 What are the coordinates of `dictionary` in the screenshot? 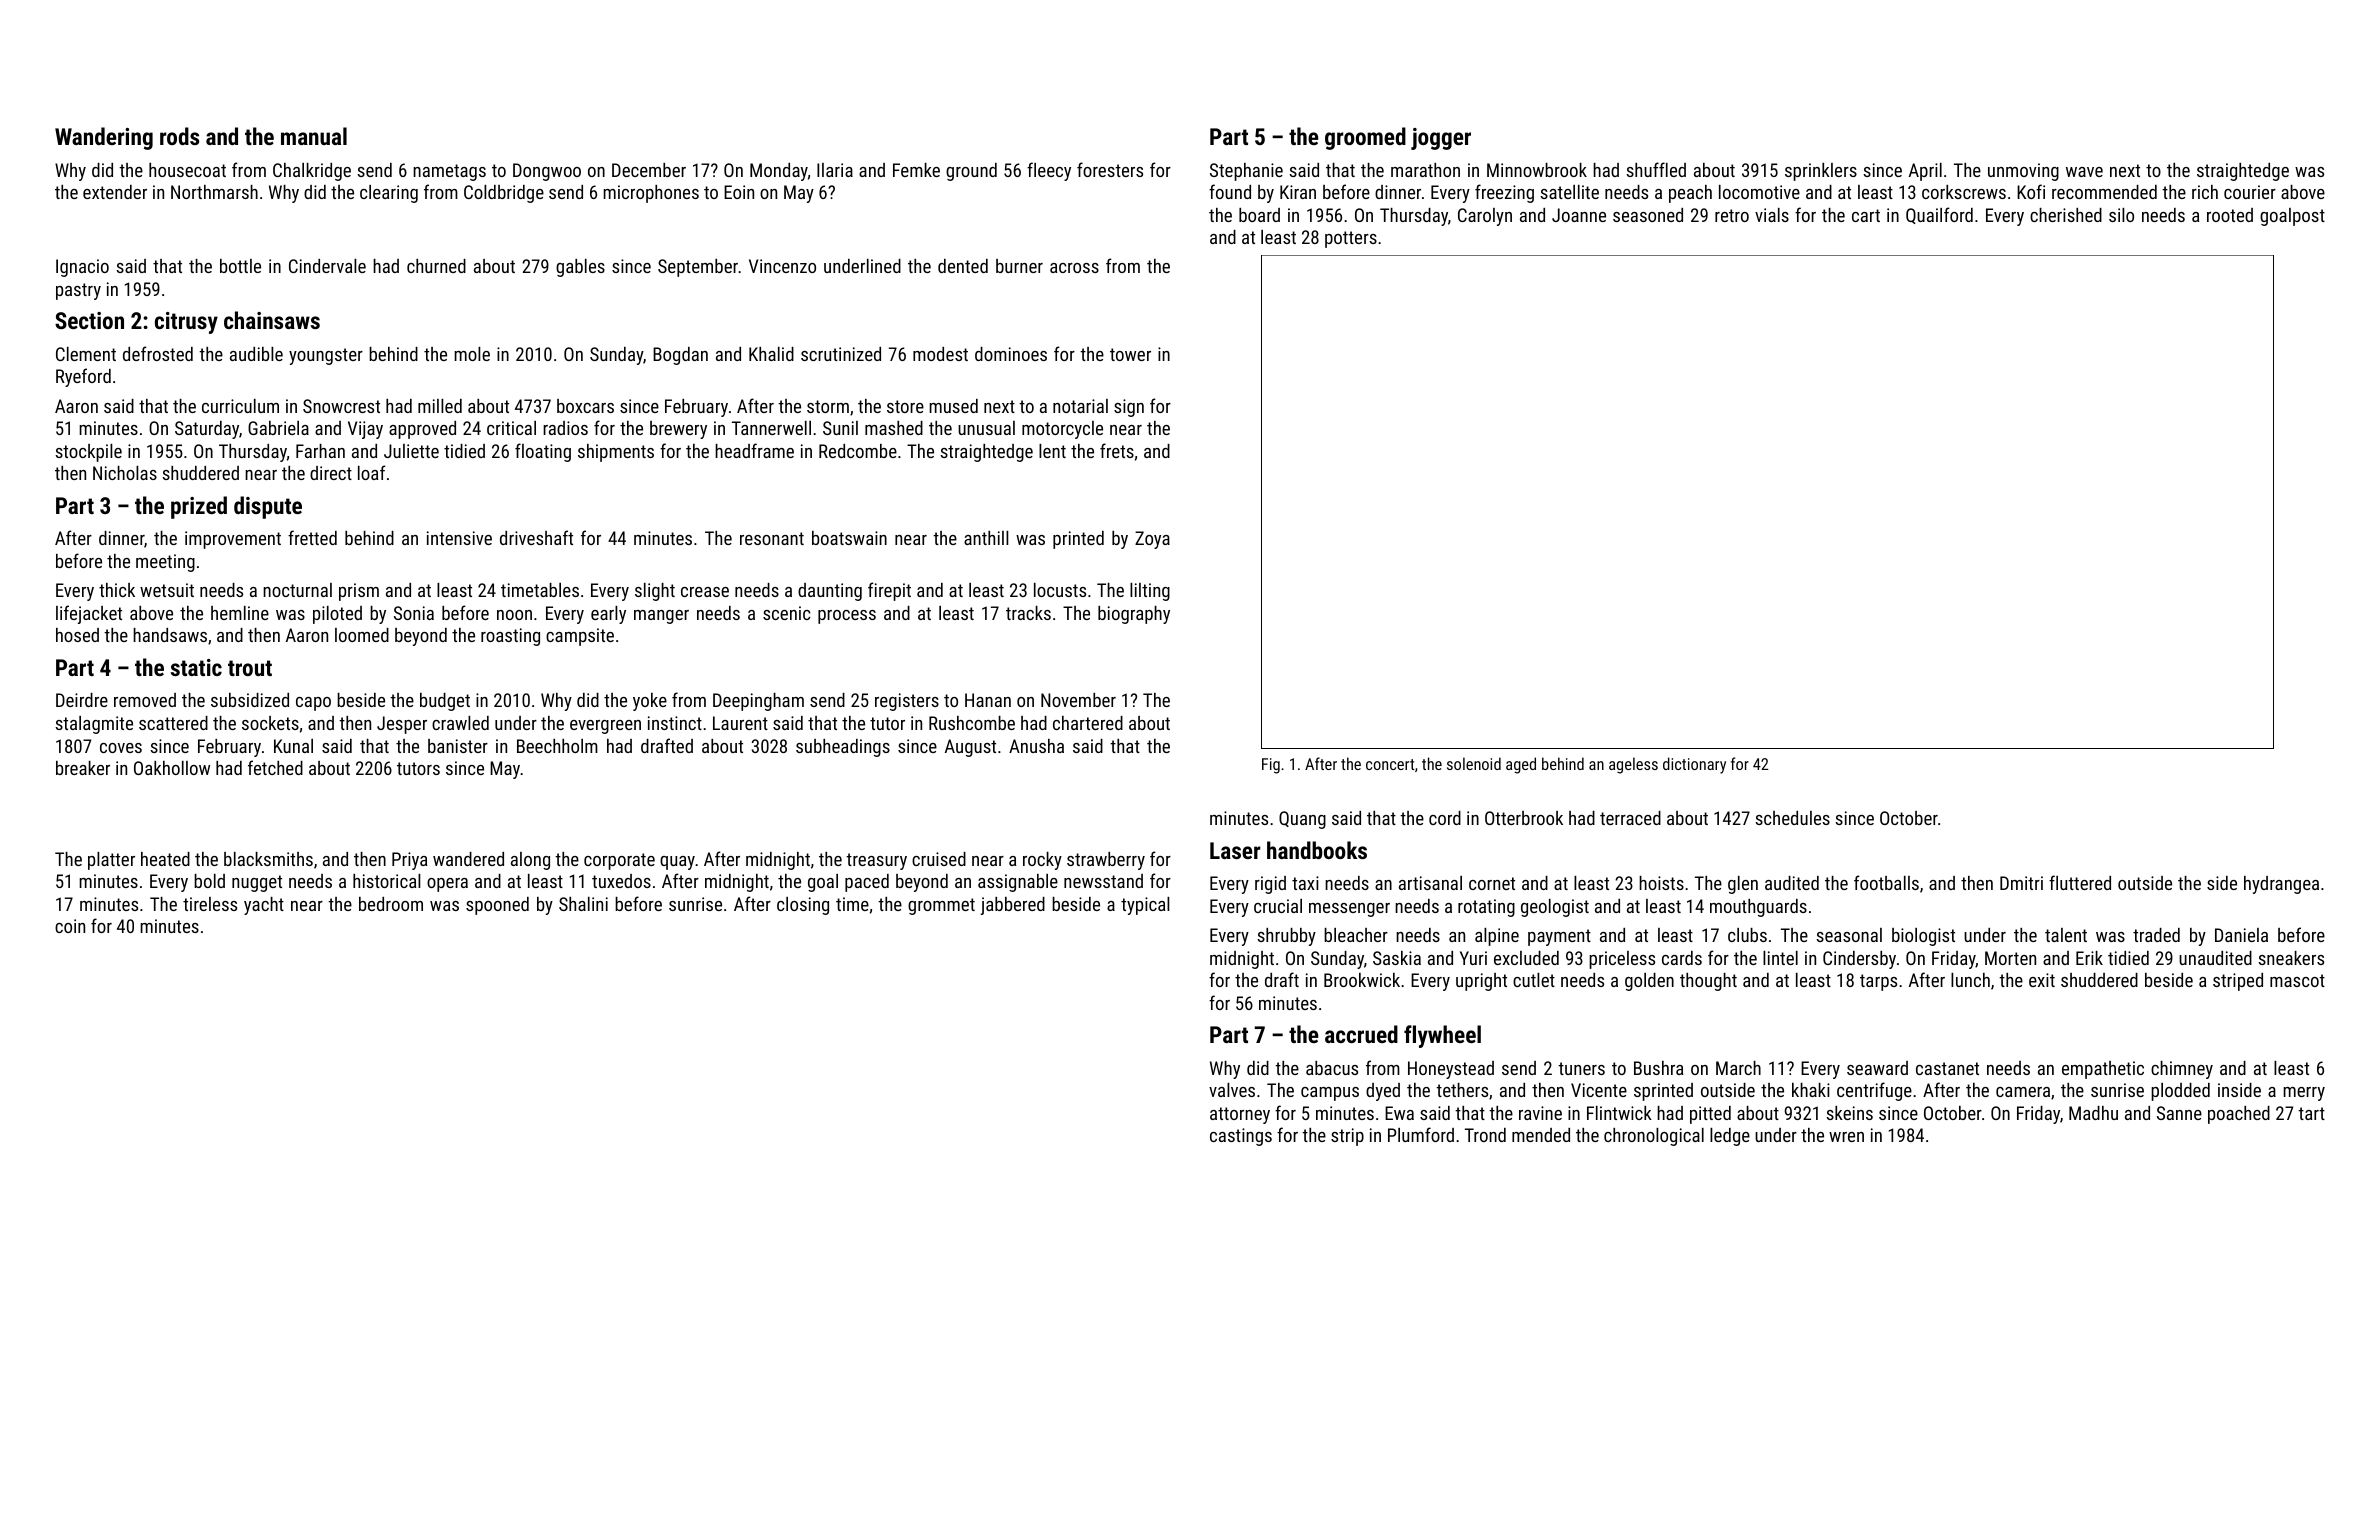 It's located at (1694, 765).
